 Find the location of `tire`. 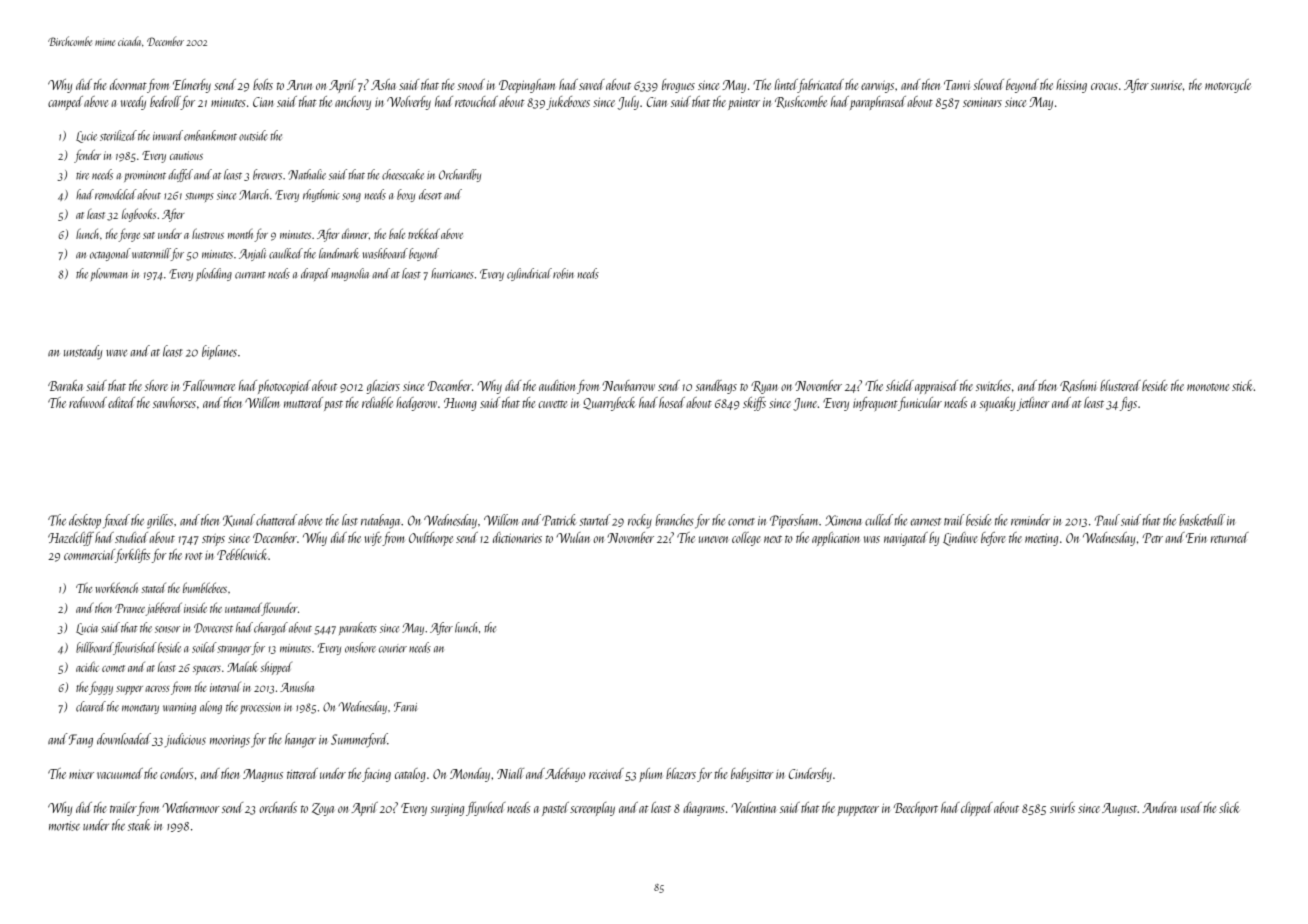

tire is located at coordinates (82, 175).
